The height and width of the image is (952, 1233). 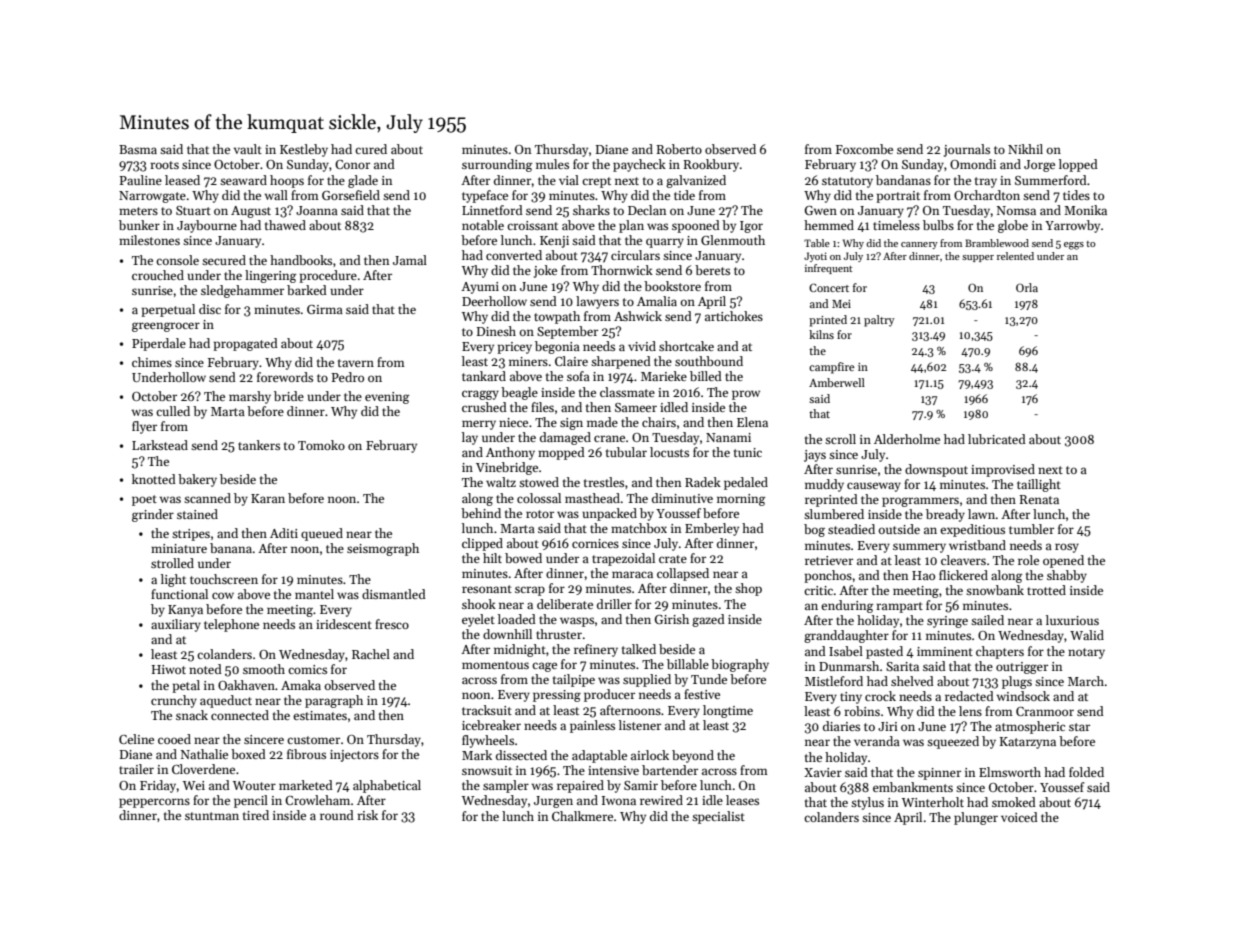 What do you see at coordinates (552, 164) in the image?
I see `mules` at bounding box center [552, 164].
